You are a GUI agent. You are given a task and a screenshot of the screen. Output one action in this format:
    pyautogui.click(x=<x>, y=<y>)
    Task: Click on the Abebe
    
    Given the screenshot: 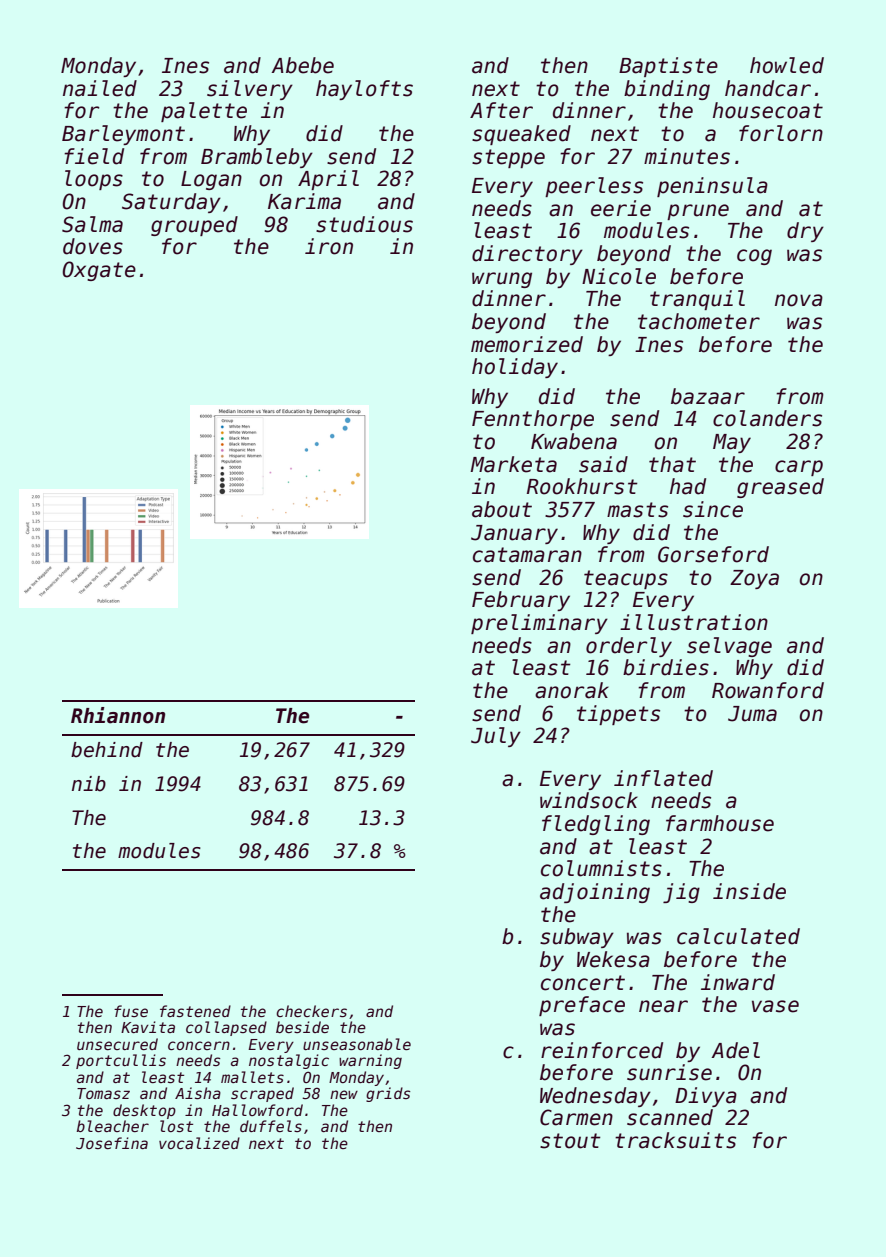 What is the action you would take?
    pyautogui.click(x=302, y=65)
